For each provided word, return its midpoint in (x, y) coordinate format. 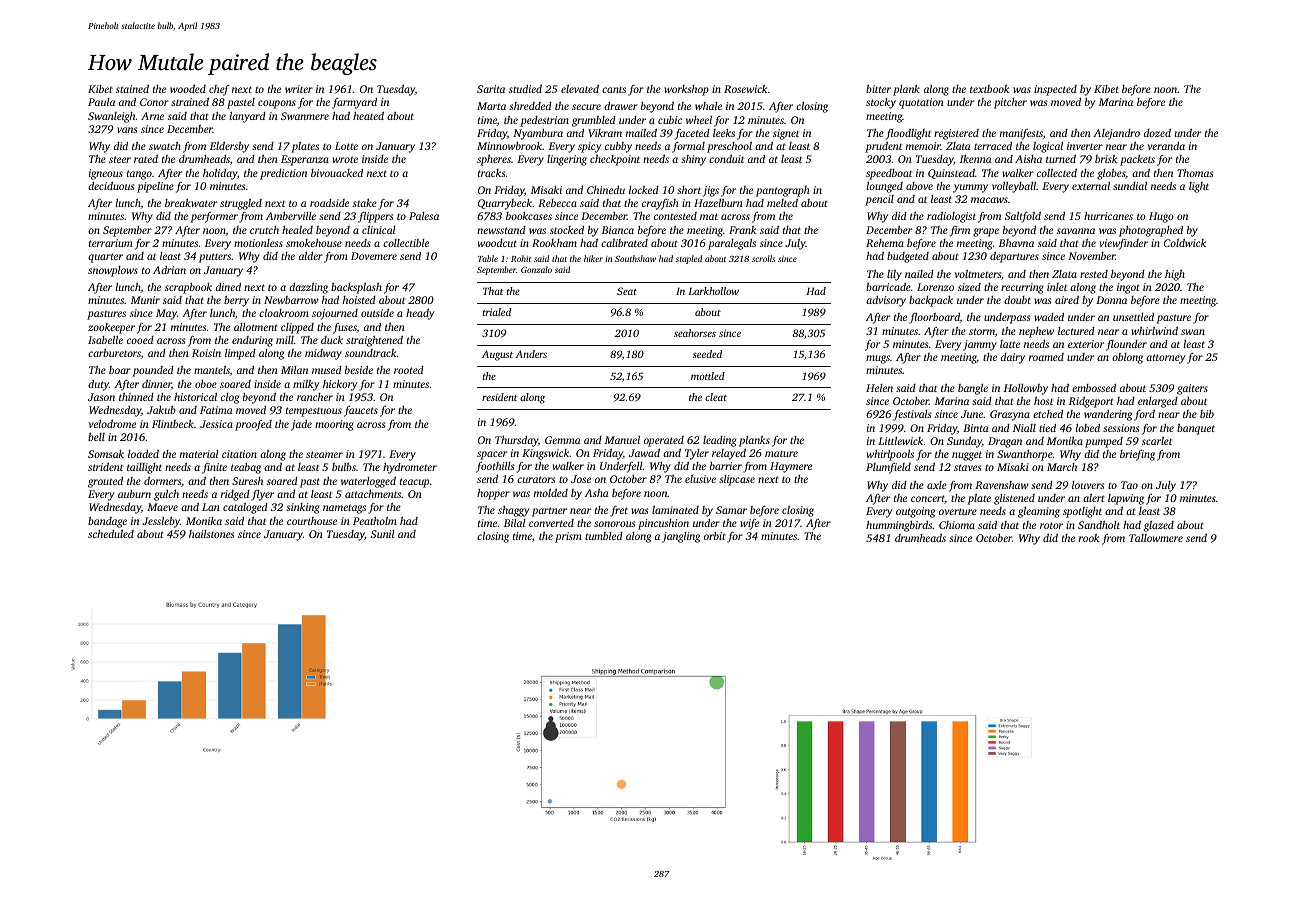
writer (299, 89)
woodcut (497, 243)
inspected (1055, 90)
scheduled (111, 534)
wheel (699, 120)
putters (215, 258)
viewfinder (1123, 244)
